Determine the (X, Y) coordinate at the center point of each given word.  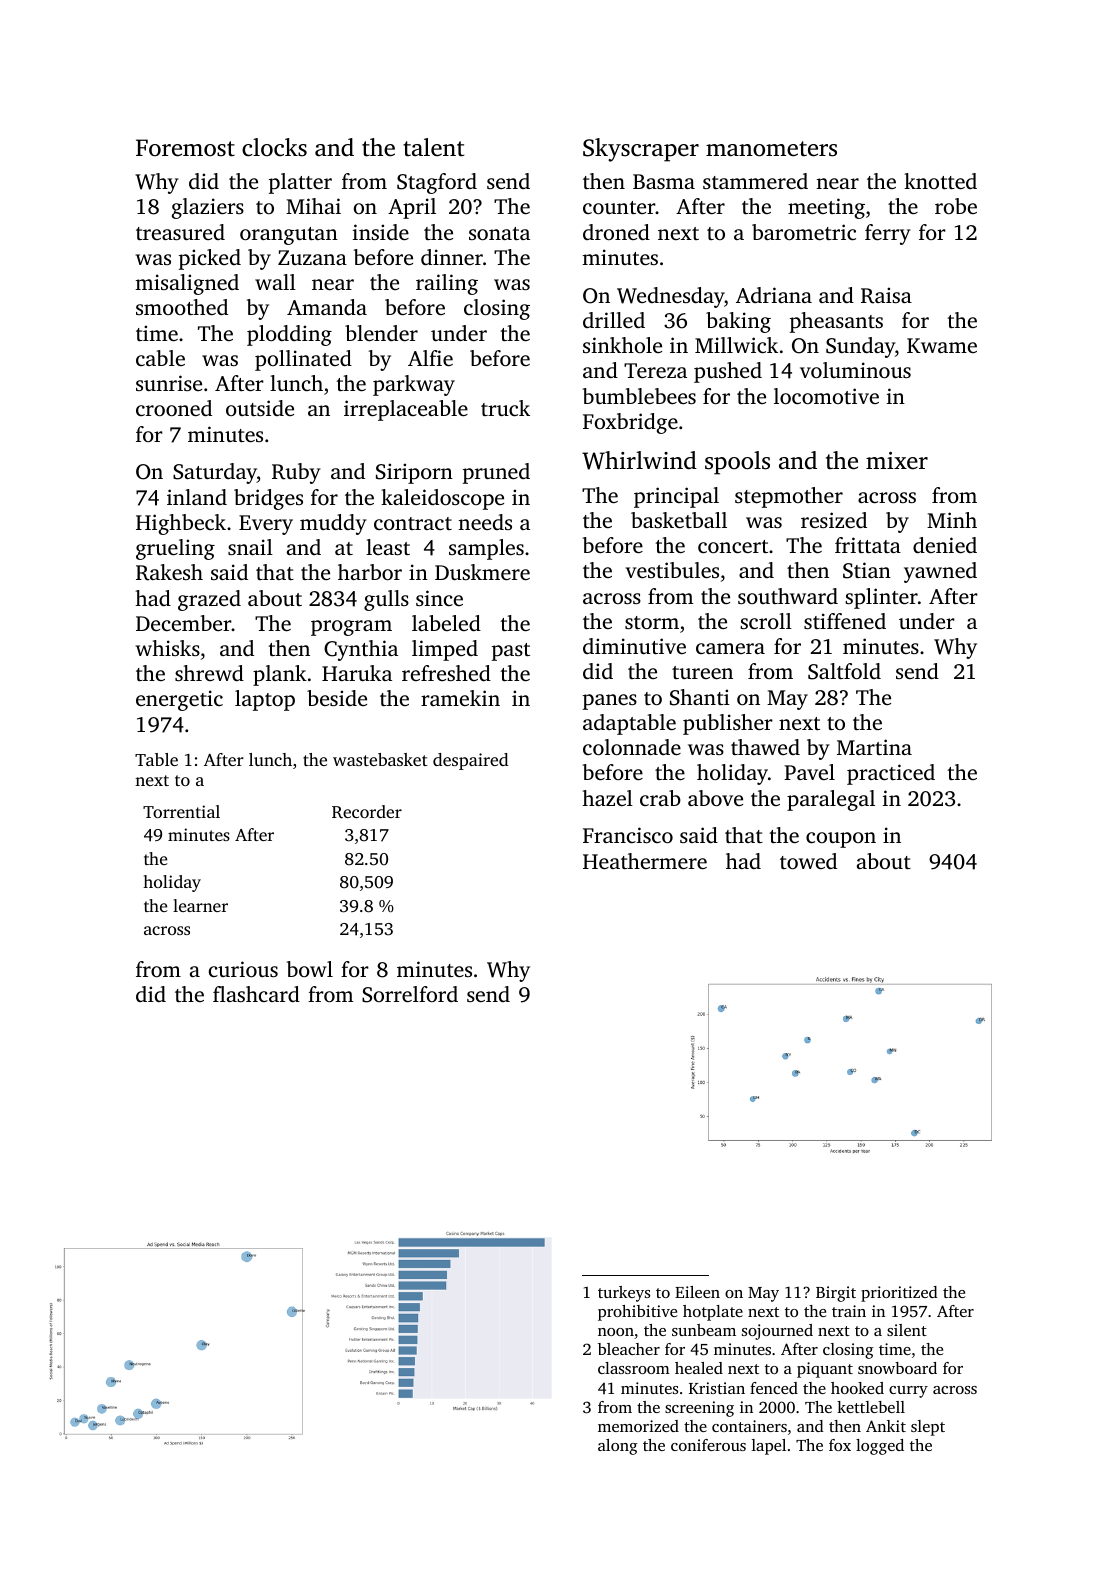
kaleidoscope (442, 499)
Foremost (185, 148)
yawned (940, 572)
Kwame (942, 345)
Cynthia (361, 650)
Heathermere (645, 861)
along (618, 1447)
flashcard (256, 994)
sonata (499, 233)
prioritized (899, 1294)
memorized (638, 1426)
